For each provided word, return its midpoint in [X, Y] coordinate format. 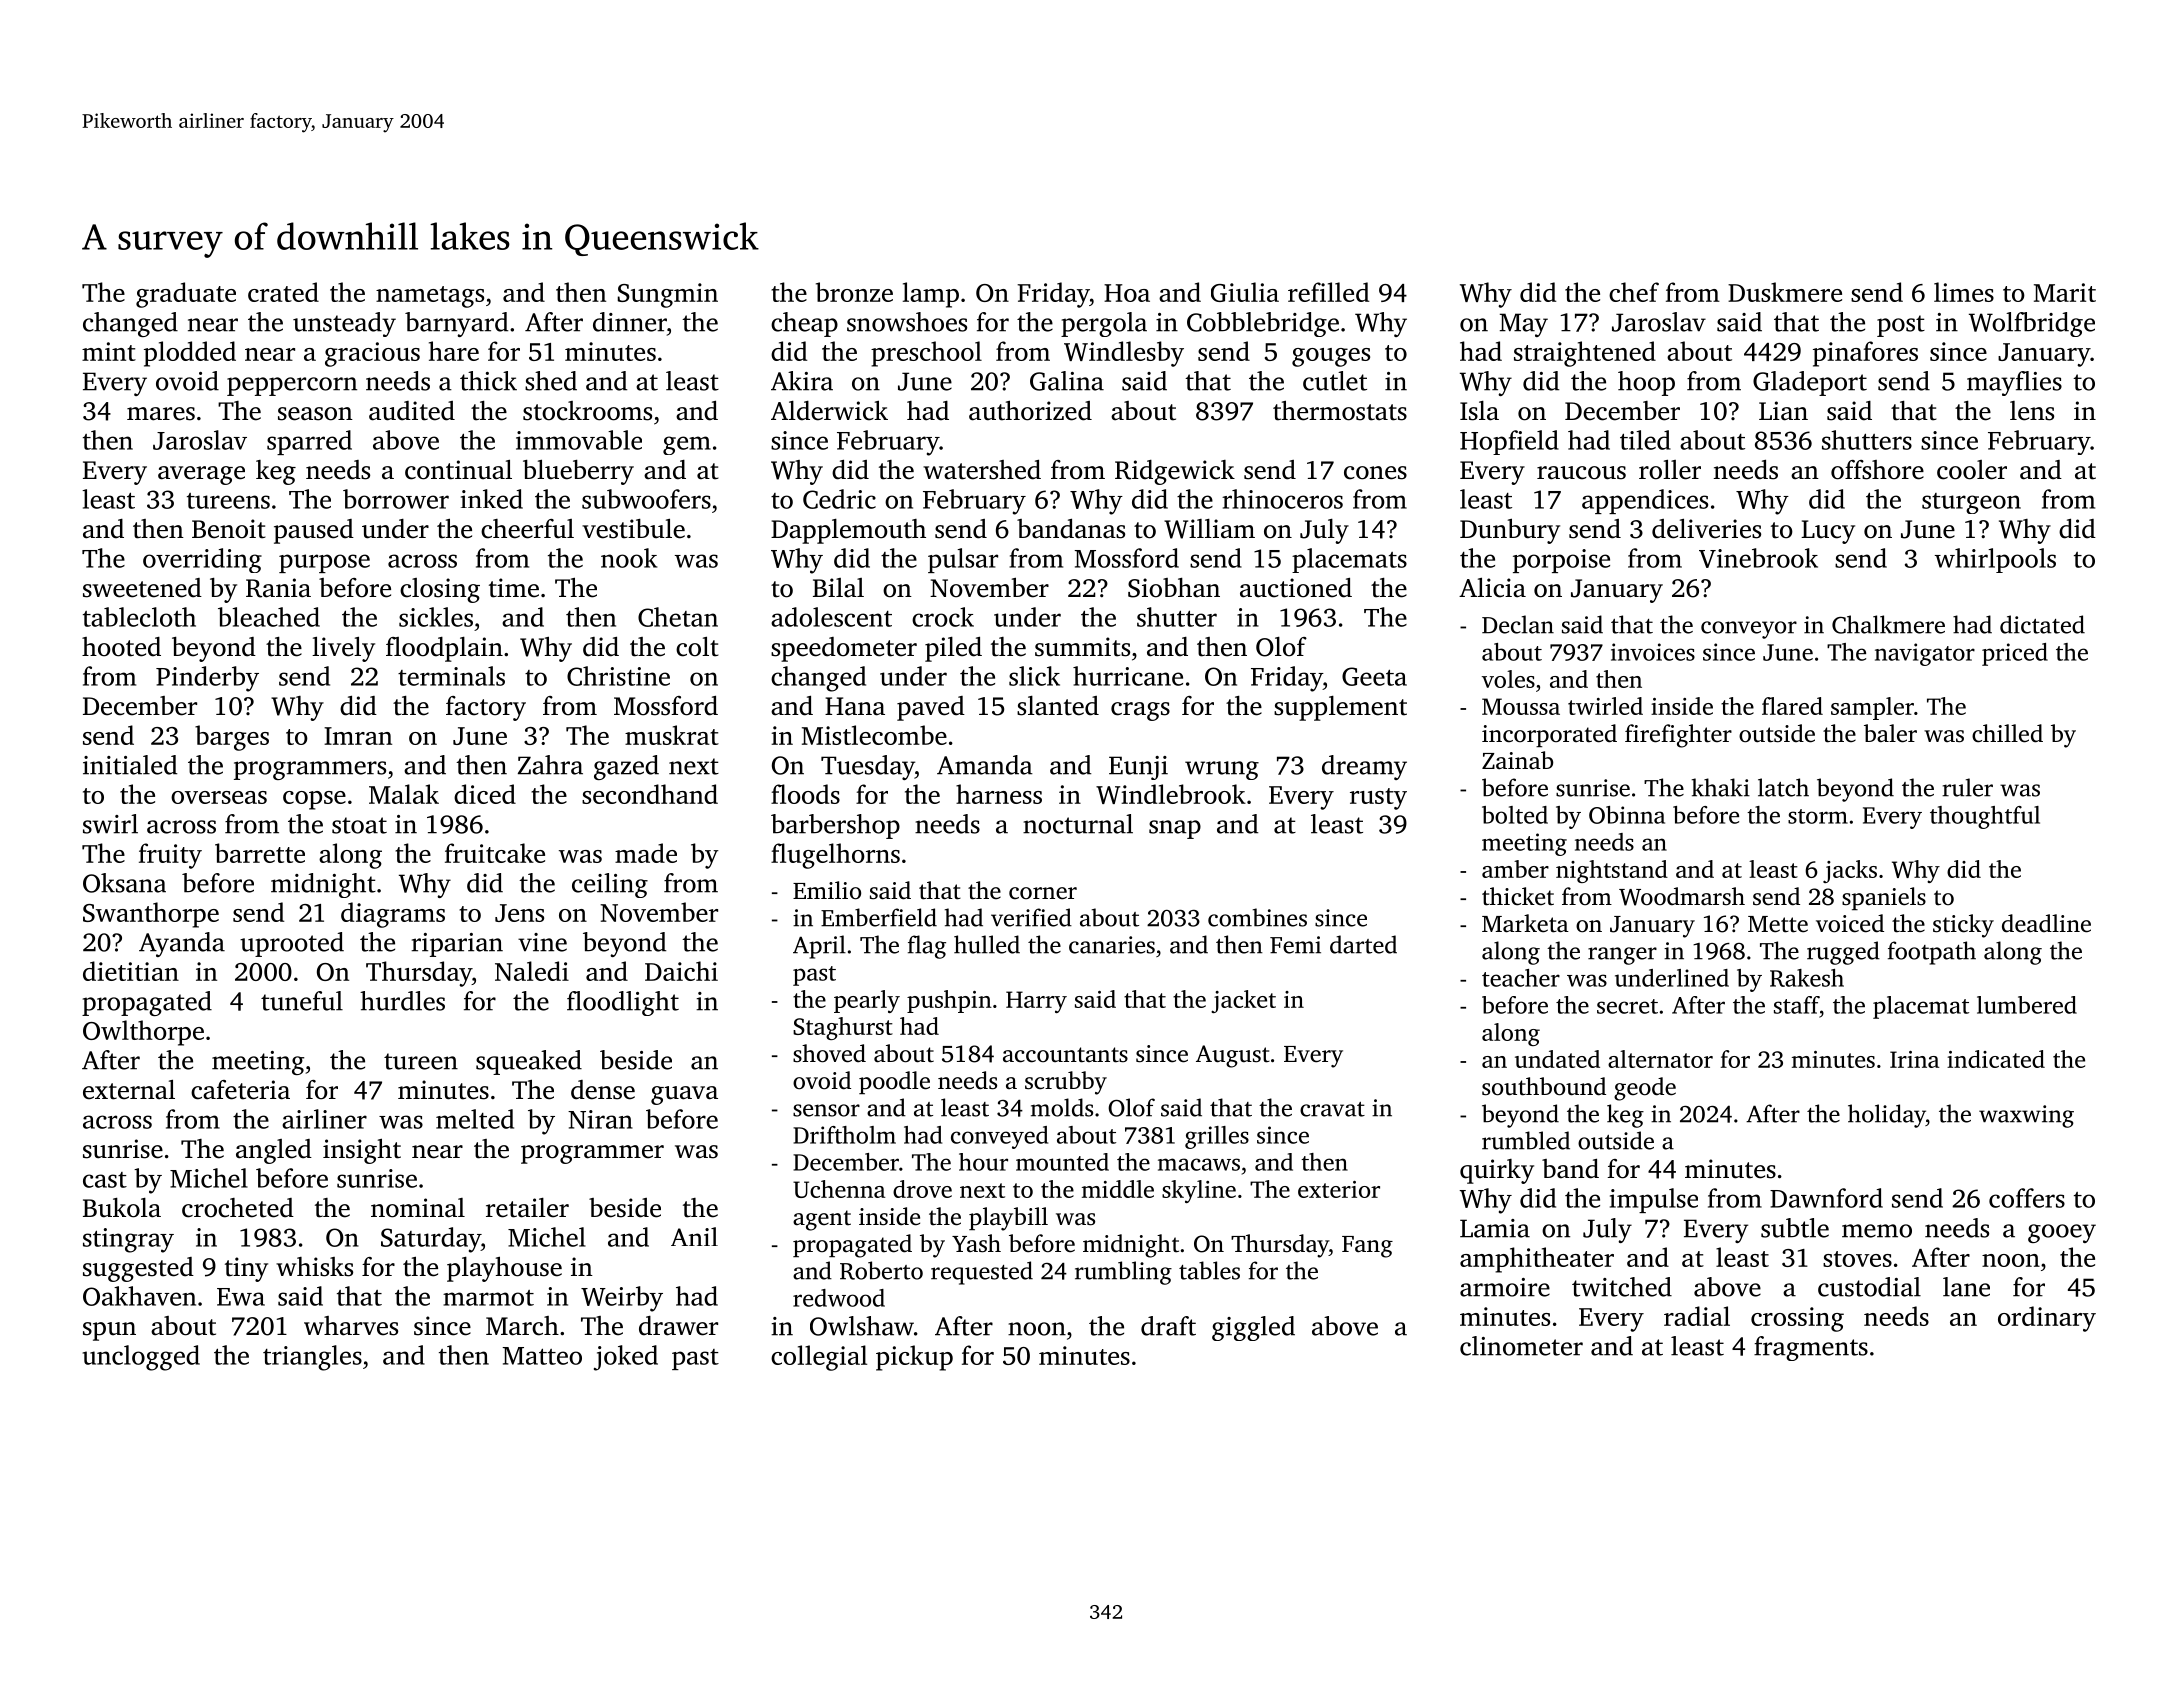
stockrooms [587, 411]
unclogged [141, 1358]
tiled [1645, 440]
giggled [1253, 1328]
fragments [1811, 1348]
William [1209, 529]
